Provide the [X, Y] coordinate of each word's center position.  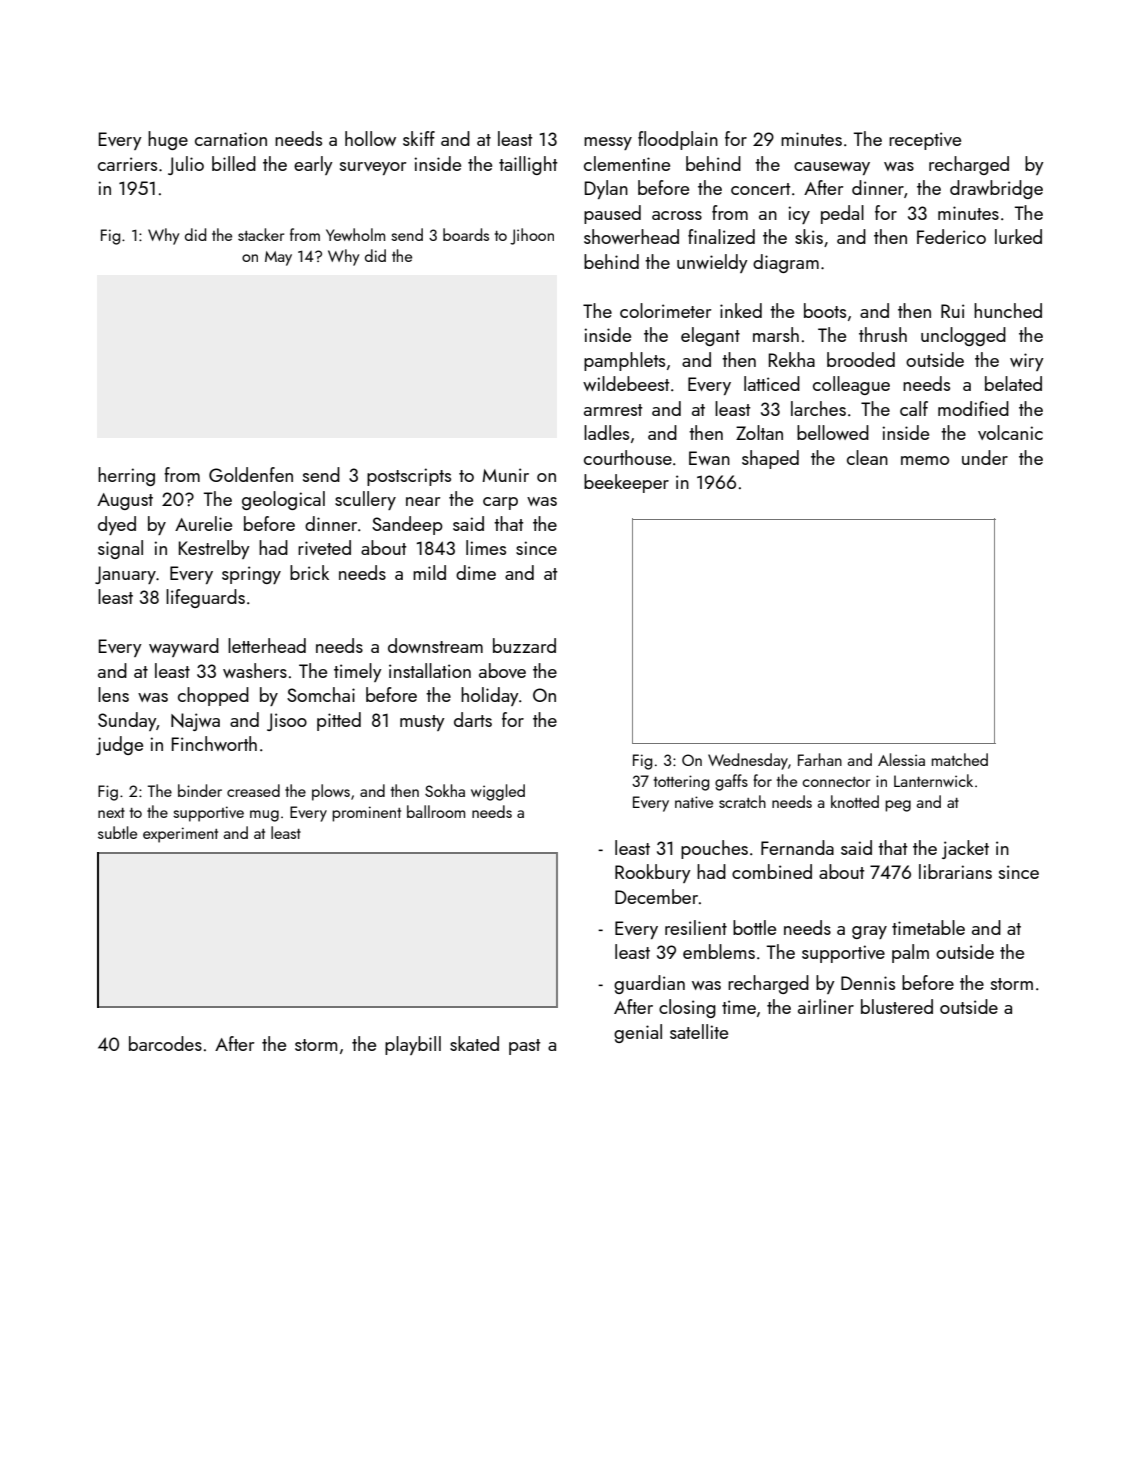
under [985, 457]
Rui [952, 311]
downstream [435, 645]
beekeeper [626, 483]
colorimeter [665, 310]
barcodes [165, 1043]
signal [120, 549]
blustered [897, 1006]
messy [608, 143]
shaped [770, 459]
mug [264, 816]
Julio [186, 165]
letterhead [267, 645]
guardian [649, 984]
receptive [925, 141]
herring [126, 476]
